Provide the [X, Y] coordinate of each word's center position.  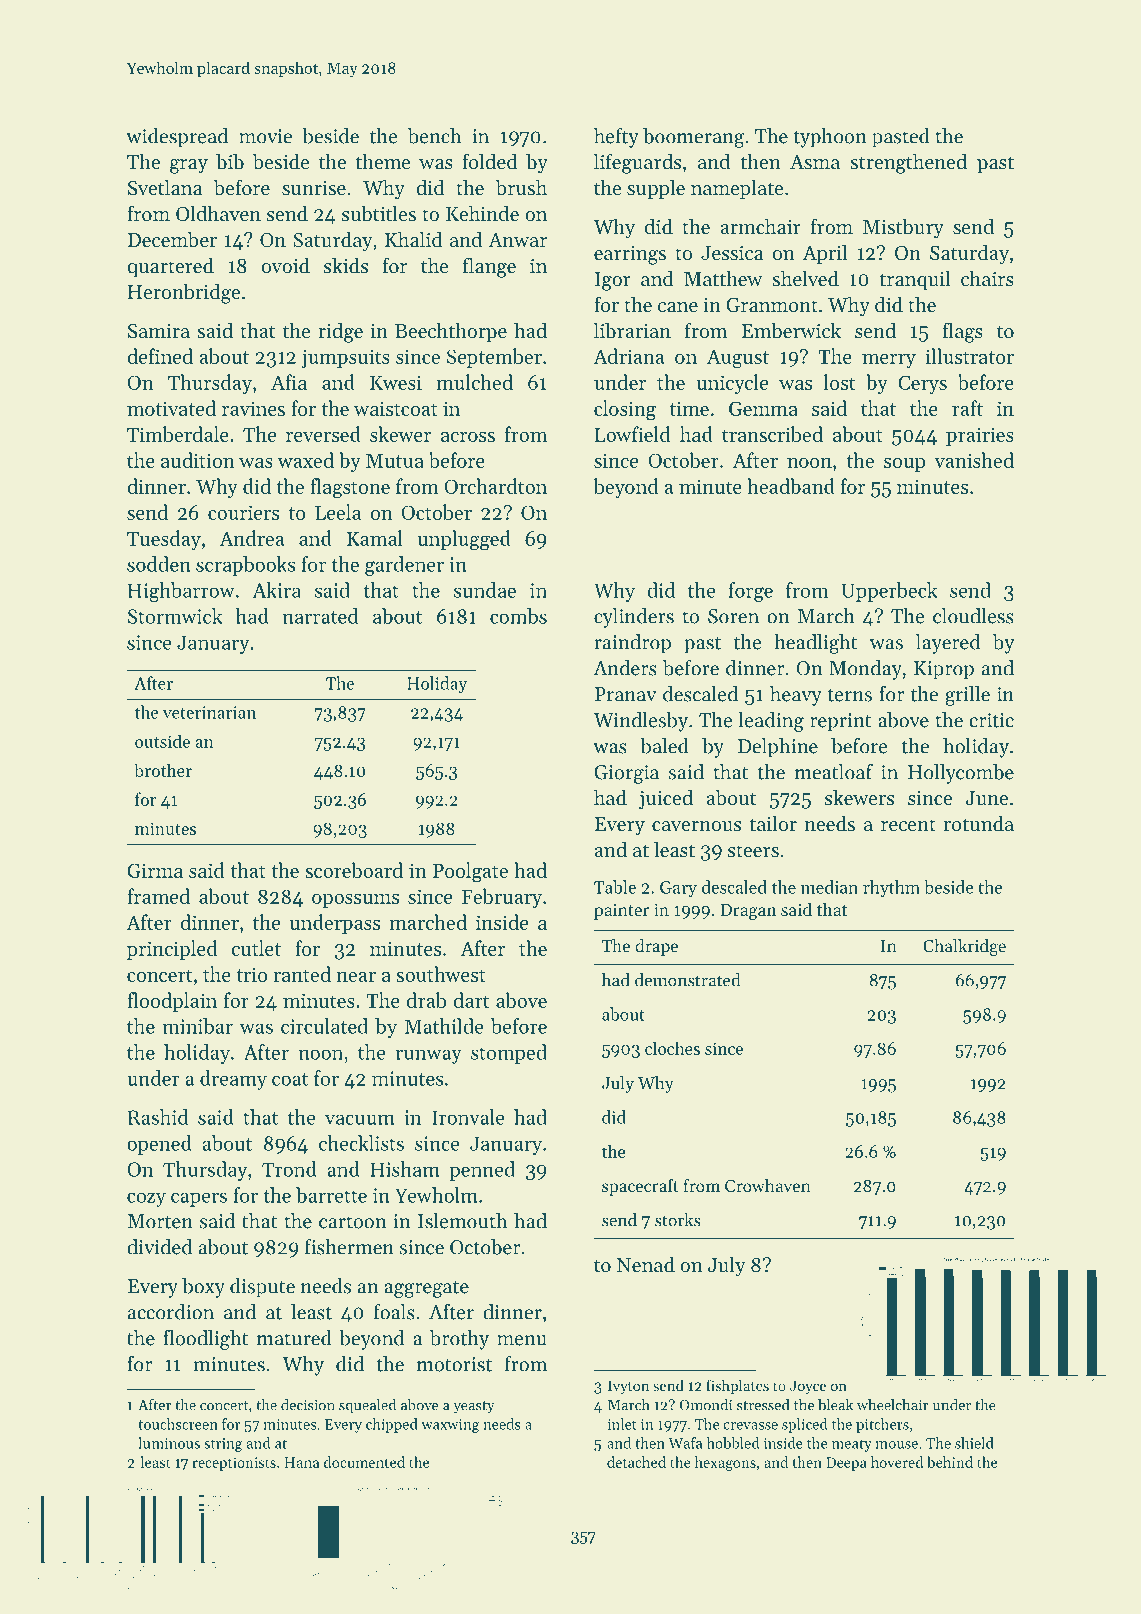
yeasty [474, 1407]
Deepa [846, 1464]
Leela [338, 512]
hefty [616, 138]
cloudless [973, 616]
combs [518, 616]
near [356, 977]
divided [159, 1247]
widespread [177, 138]
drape [656, 947]
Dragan [748, 912]
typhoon [830, 138]
